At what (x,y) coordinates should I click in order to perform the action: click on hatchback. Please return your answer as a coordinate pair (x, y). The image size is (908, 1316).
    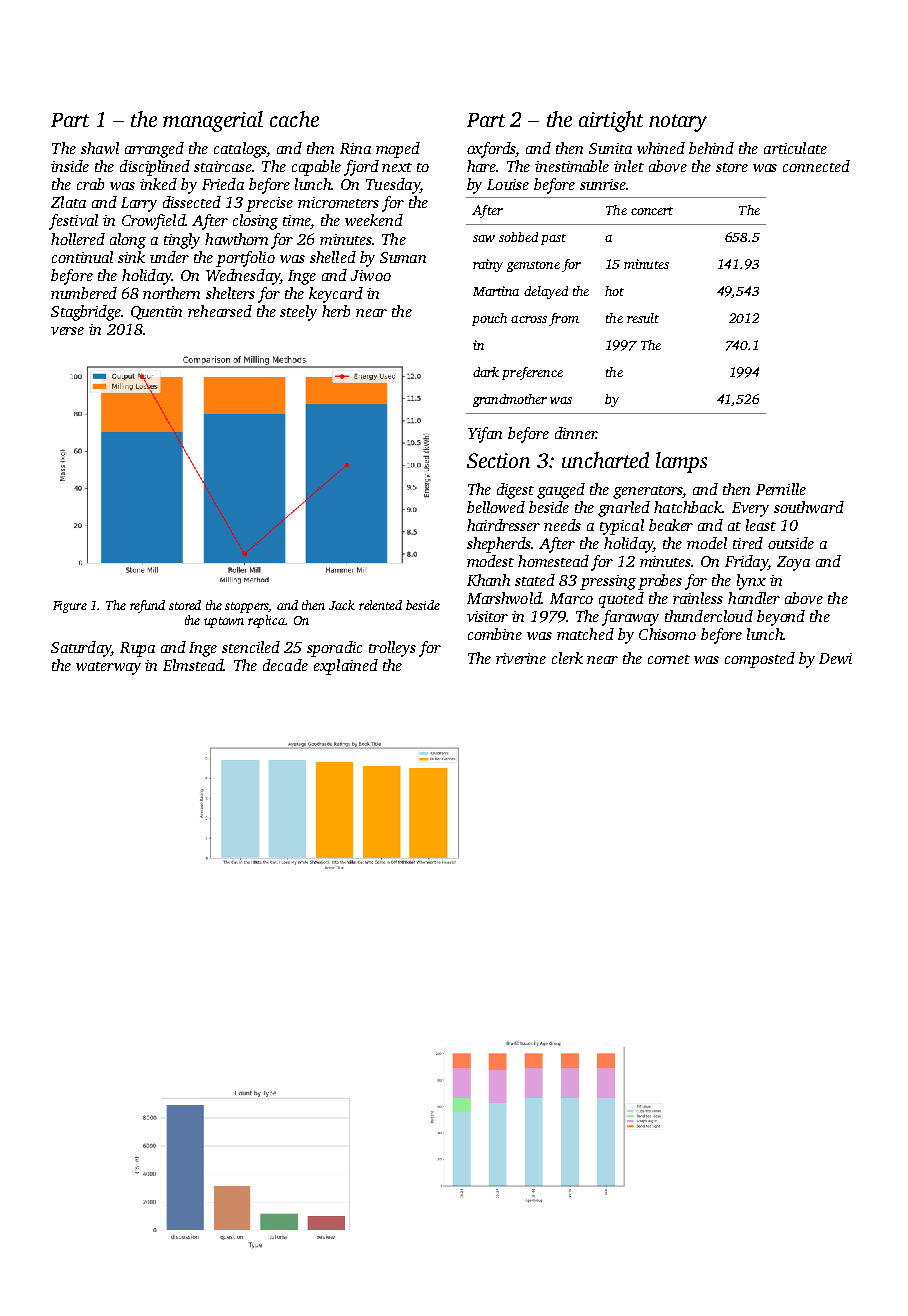
    Looking at the image, I should click on (688, 507).
